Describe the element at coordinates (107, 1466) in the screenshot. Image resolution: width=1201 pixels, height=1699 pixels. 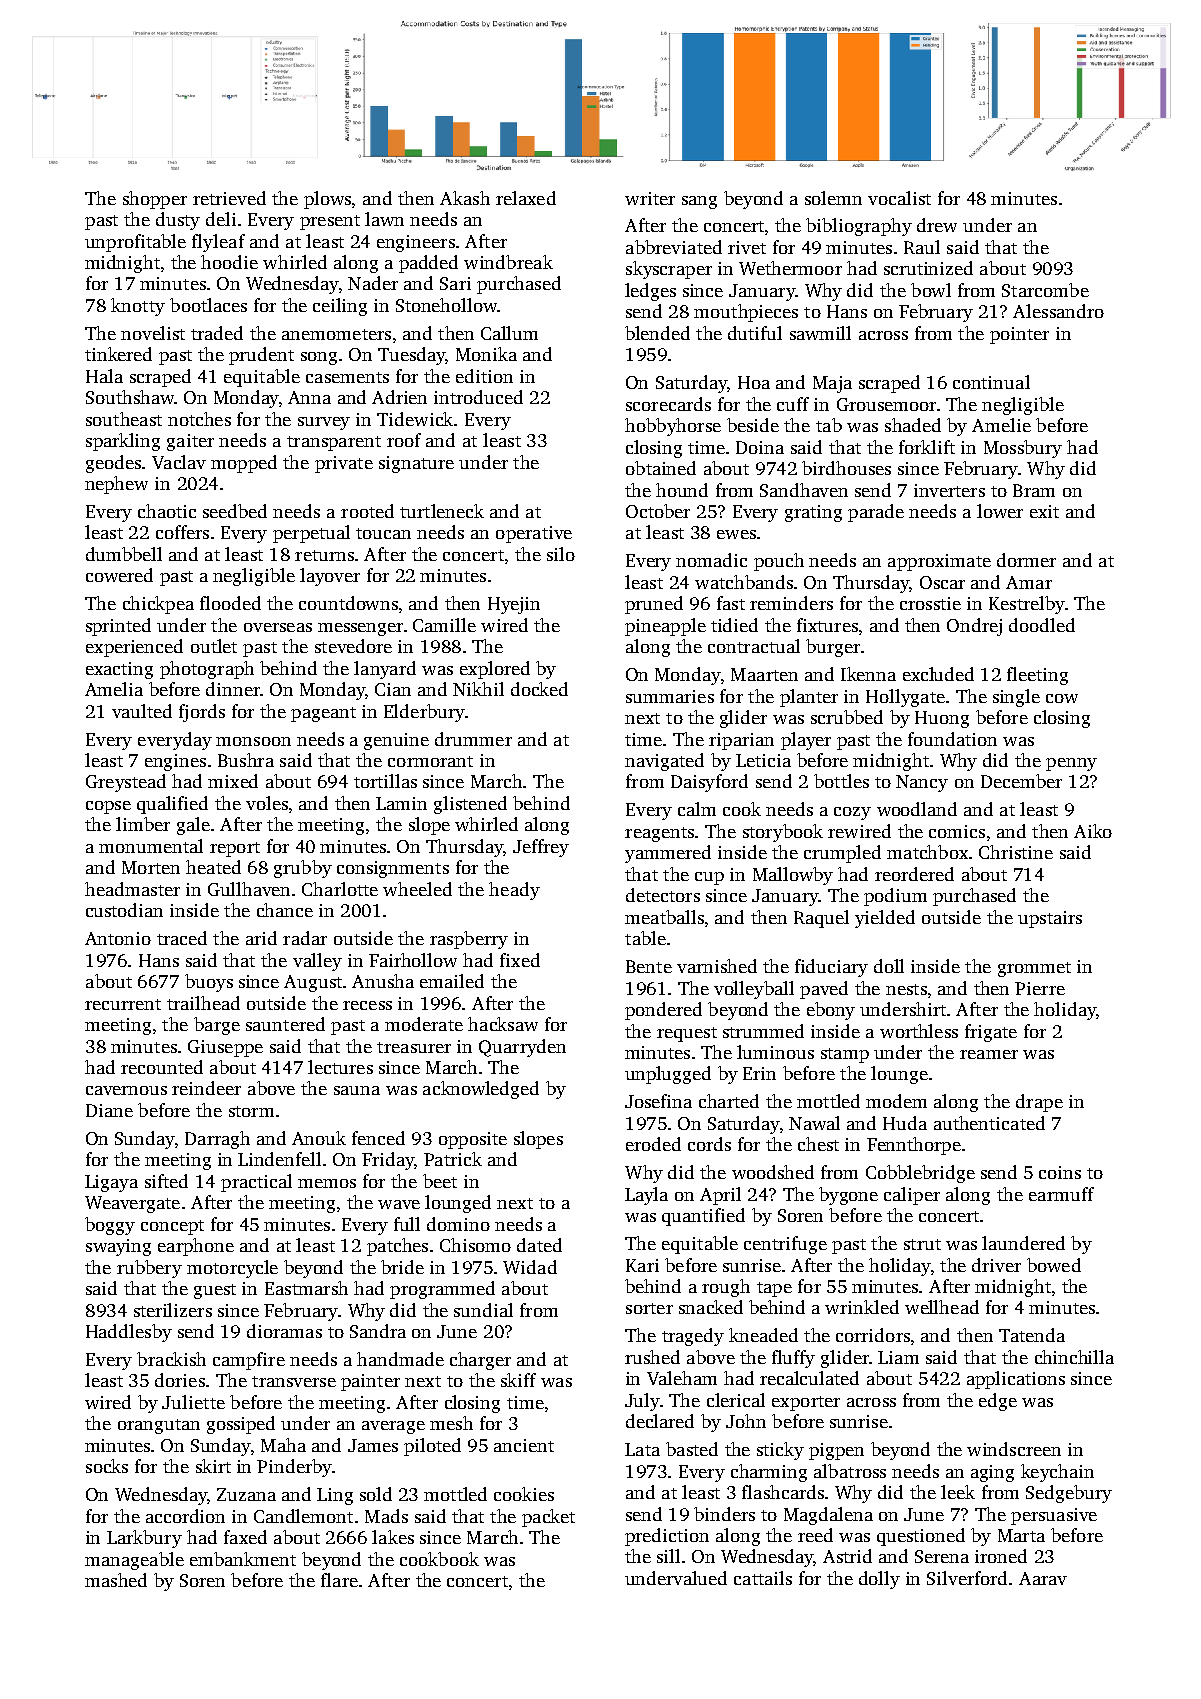
I see `socks` at that location.
